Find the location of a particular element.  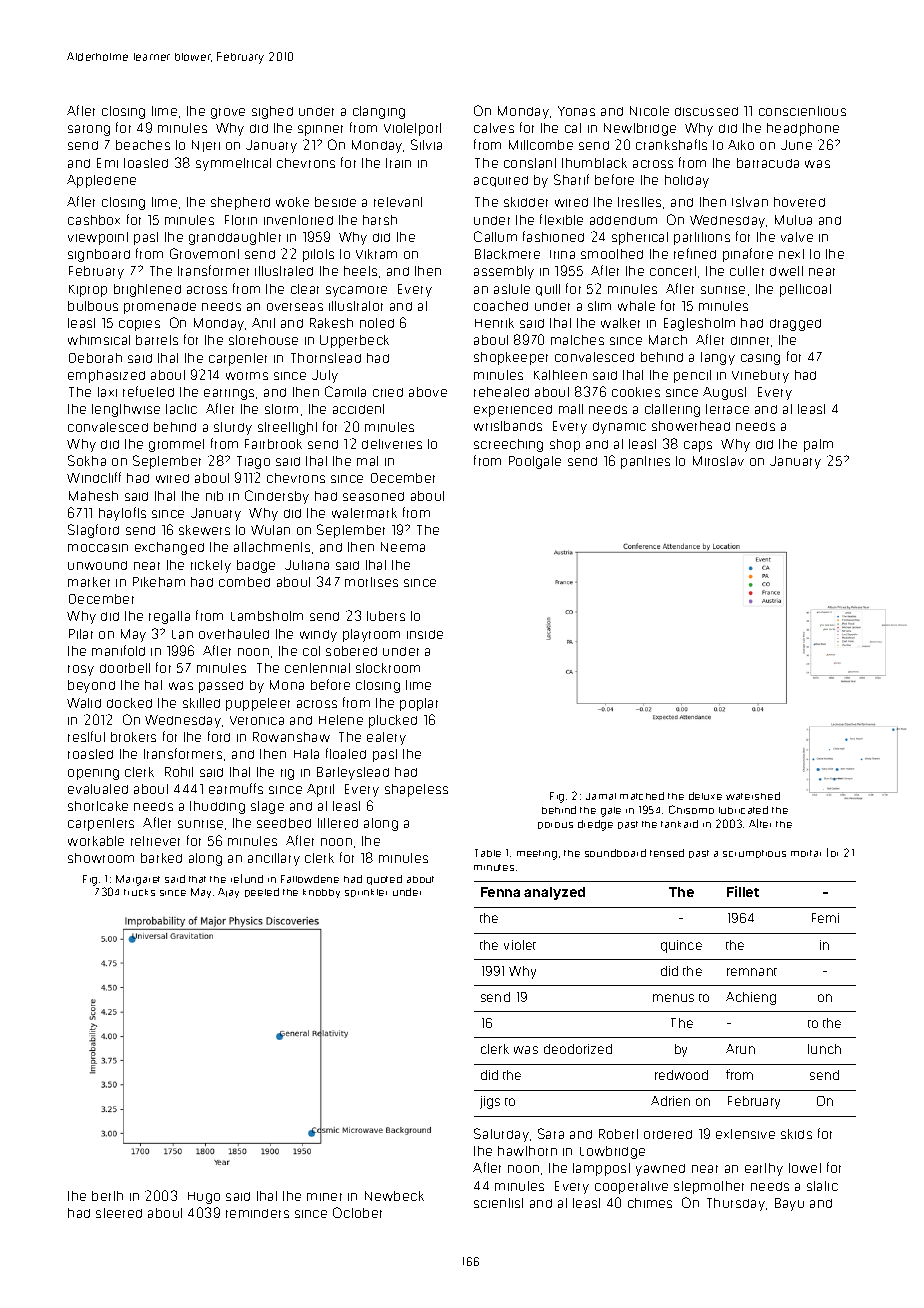

Sokha is located at coordinates (87, 460).
